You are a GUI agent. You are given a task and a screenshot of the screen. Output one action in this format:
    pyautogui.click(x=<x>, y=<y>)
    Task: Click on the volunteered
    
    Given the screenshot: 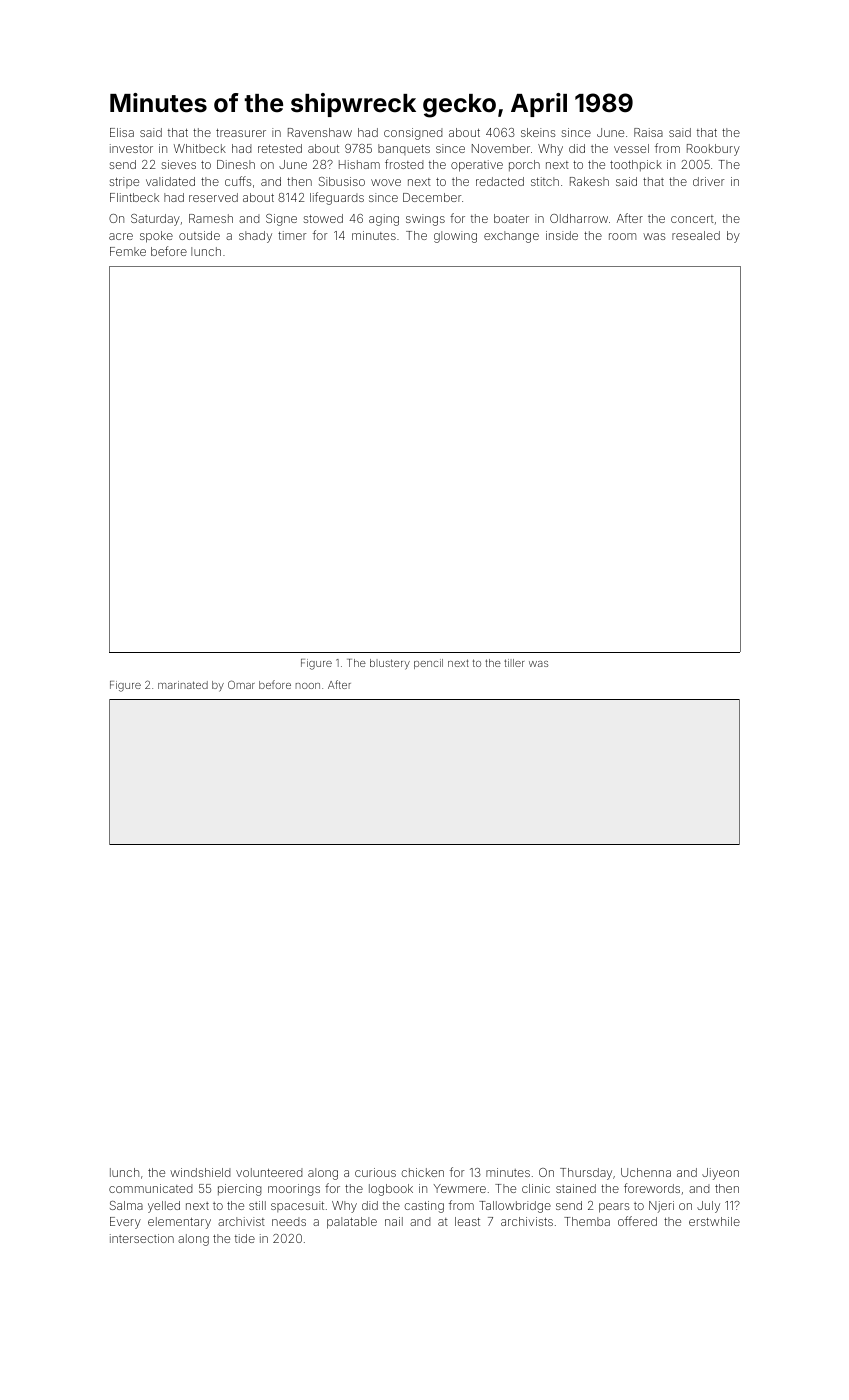 What is the action you would take?
    pyautogui.click(x=269, y=1172)
